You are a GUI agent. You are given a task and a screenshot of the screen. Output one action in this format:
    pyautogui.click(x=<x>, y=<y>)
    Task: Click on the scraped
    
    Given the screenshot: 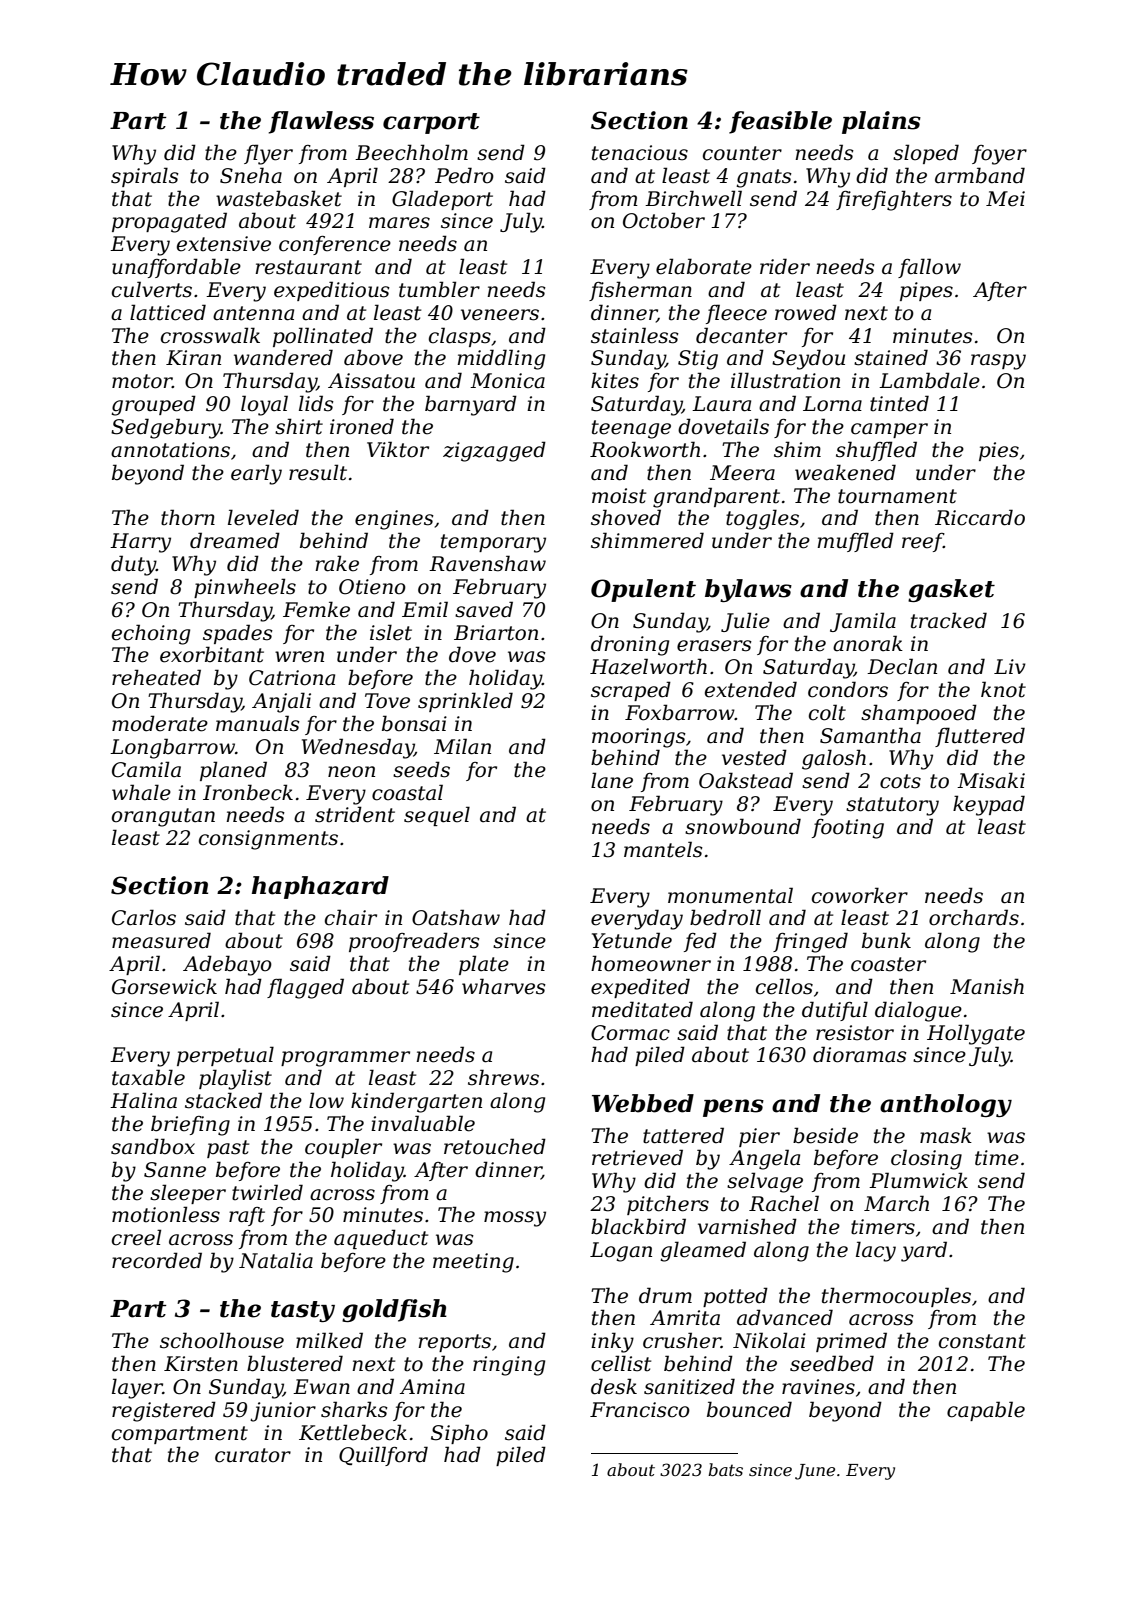 What is the action you would take?
    pyautogui.click(x=631, y=691)
